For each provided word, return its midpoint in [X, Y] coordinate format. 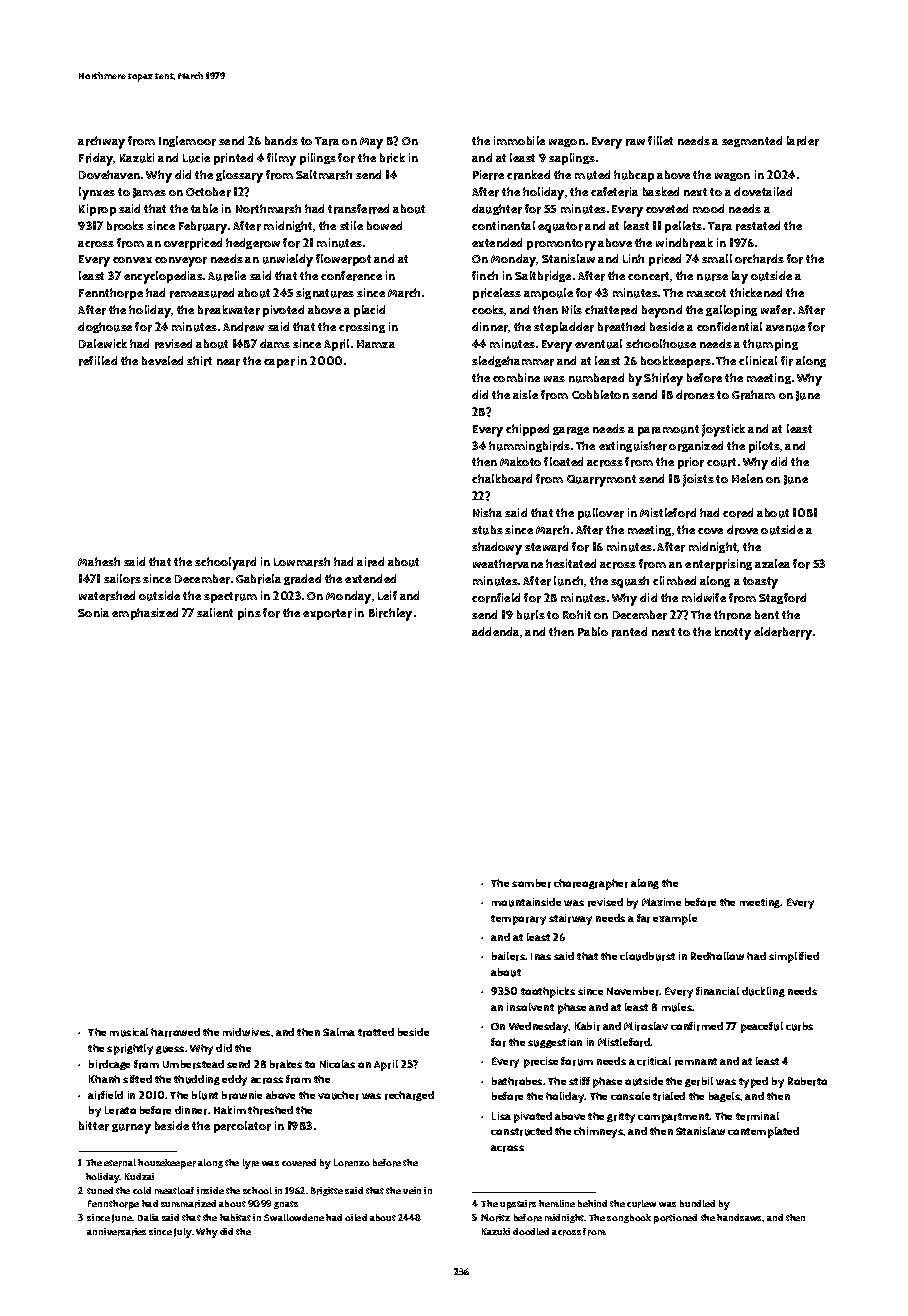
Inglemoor [187, 141]
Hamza [376, 344]
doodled [531, 1231]
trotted [376, 1032]
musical [129, 1032]
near [228, 362]
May [371, 143]
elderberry [783, 633]
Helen [747, 478]
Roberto [807, 1081]
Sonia [93, 612]
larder [803, 141]
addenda [496, 632]
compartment [674, 1118]
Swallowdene [294, 1217]
